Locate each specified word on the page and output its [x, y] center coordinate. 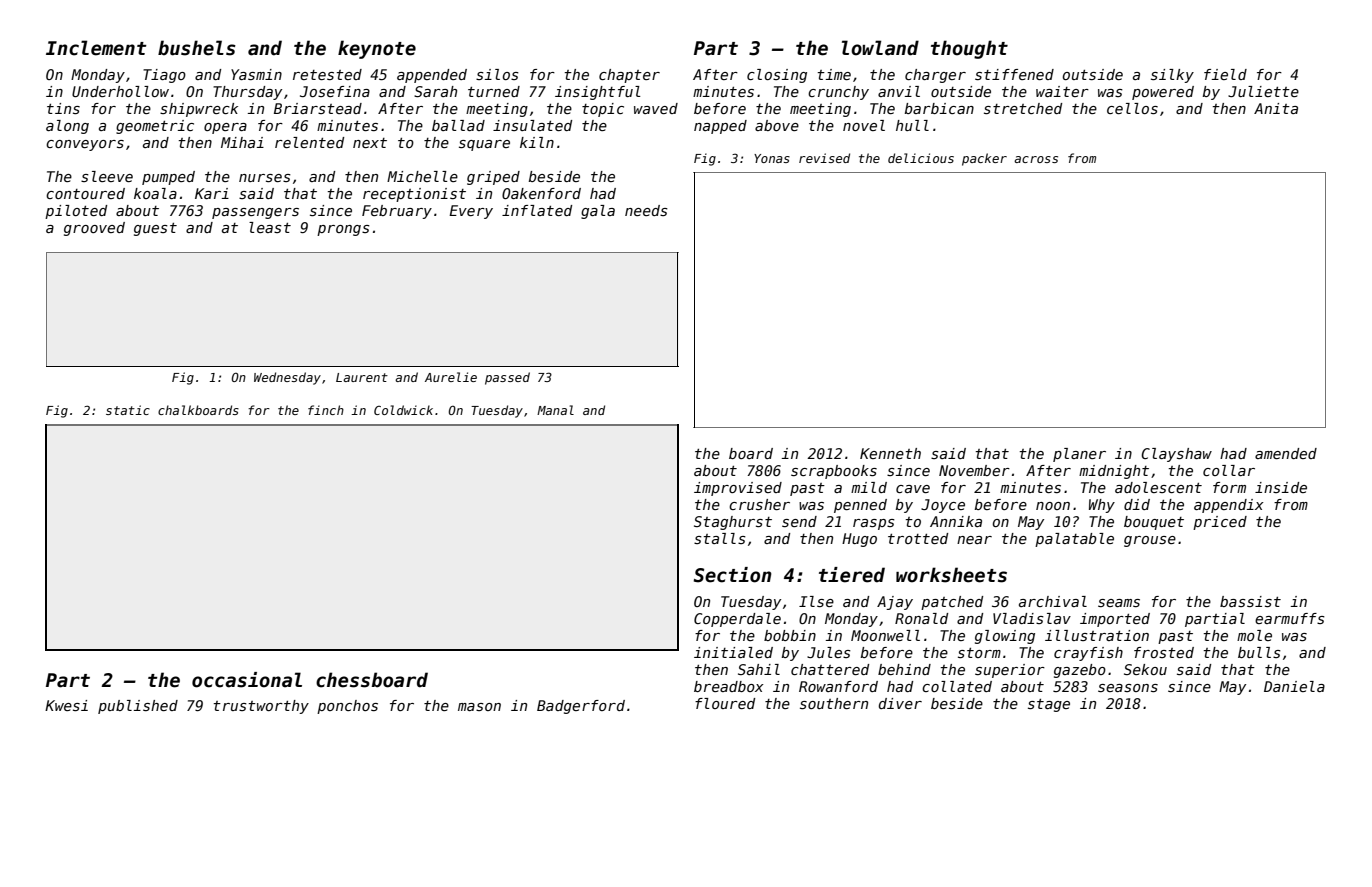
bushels [197, 48]
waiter [1062, 91]
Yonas [772, 158]
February [397, 212]
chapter [629, 76]
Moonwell [885, 635]
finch [326, 410]
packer [984, 159]
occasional [247, 680]
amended [1286, 453]
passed [507, 378]
